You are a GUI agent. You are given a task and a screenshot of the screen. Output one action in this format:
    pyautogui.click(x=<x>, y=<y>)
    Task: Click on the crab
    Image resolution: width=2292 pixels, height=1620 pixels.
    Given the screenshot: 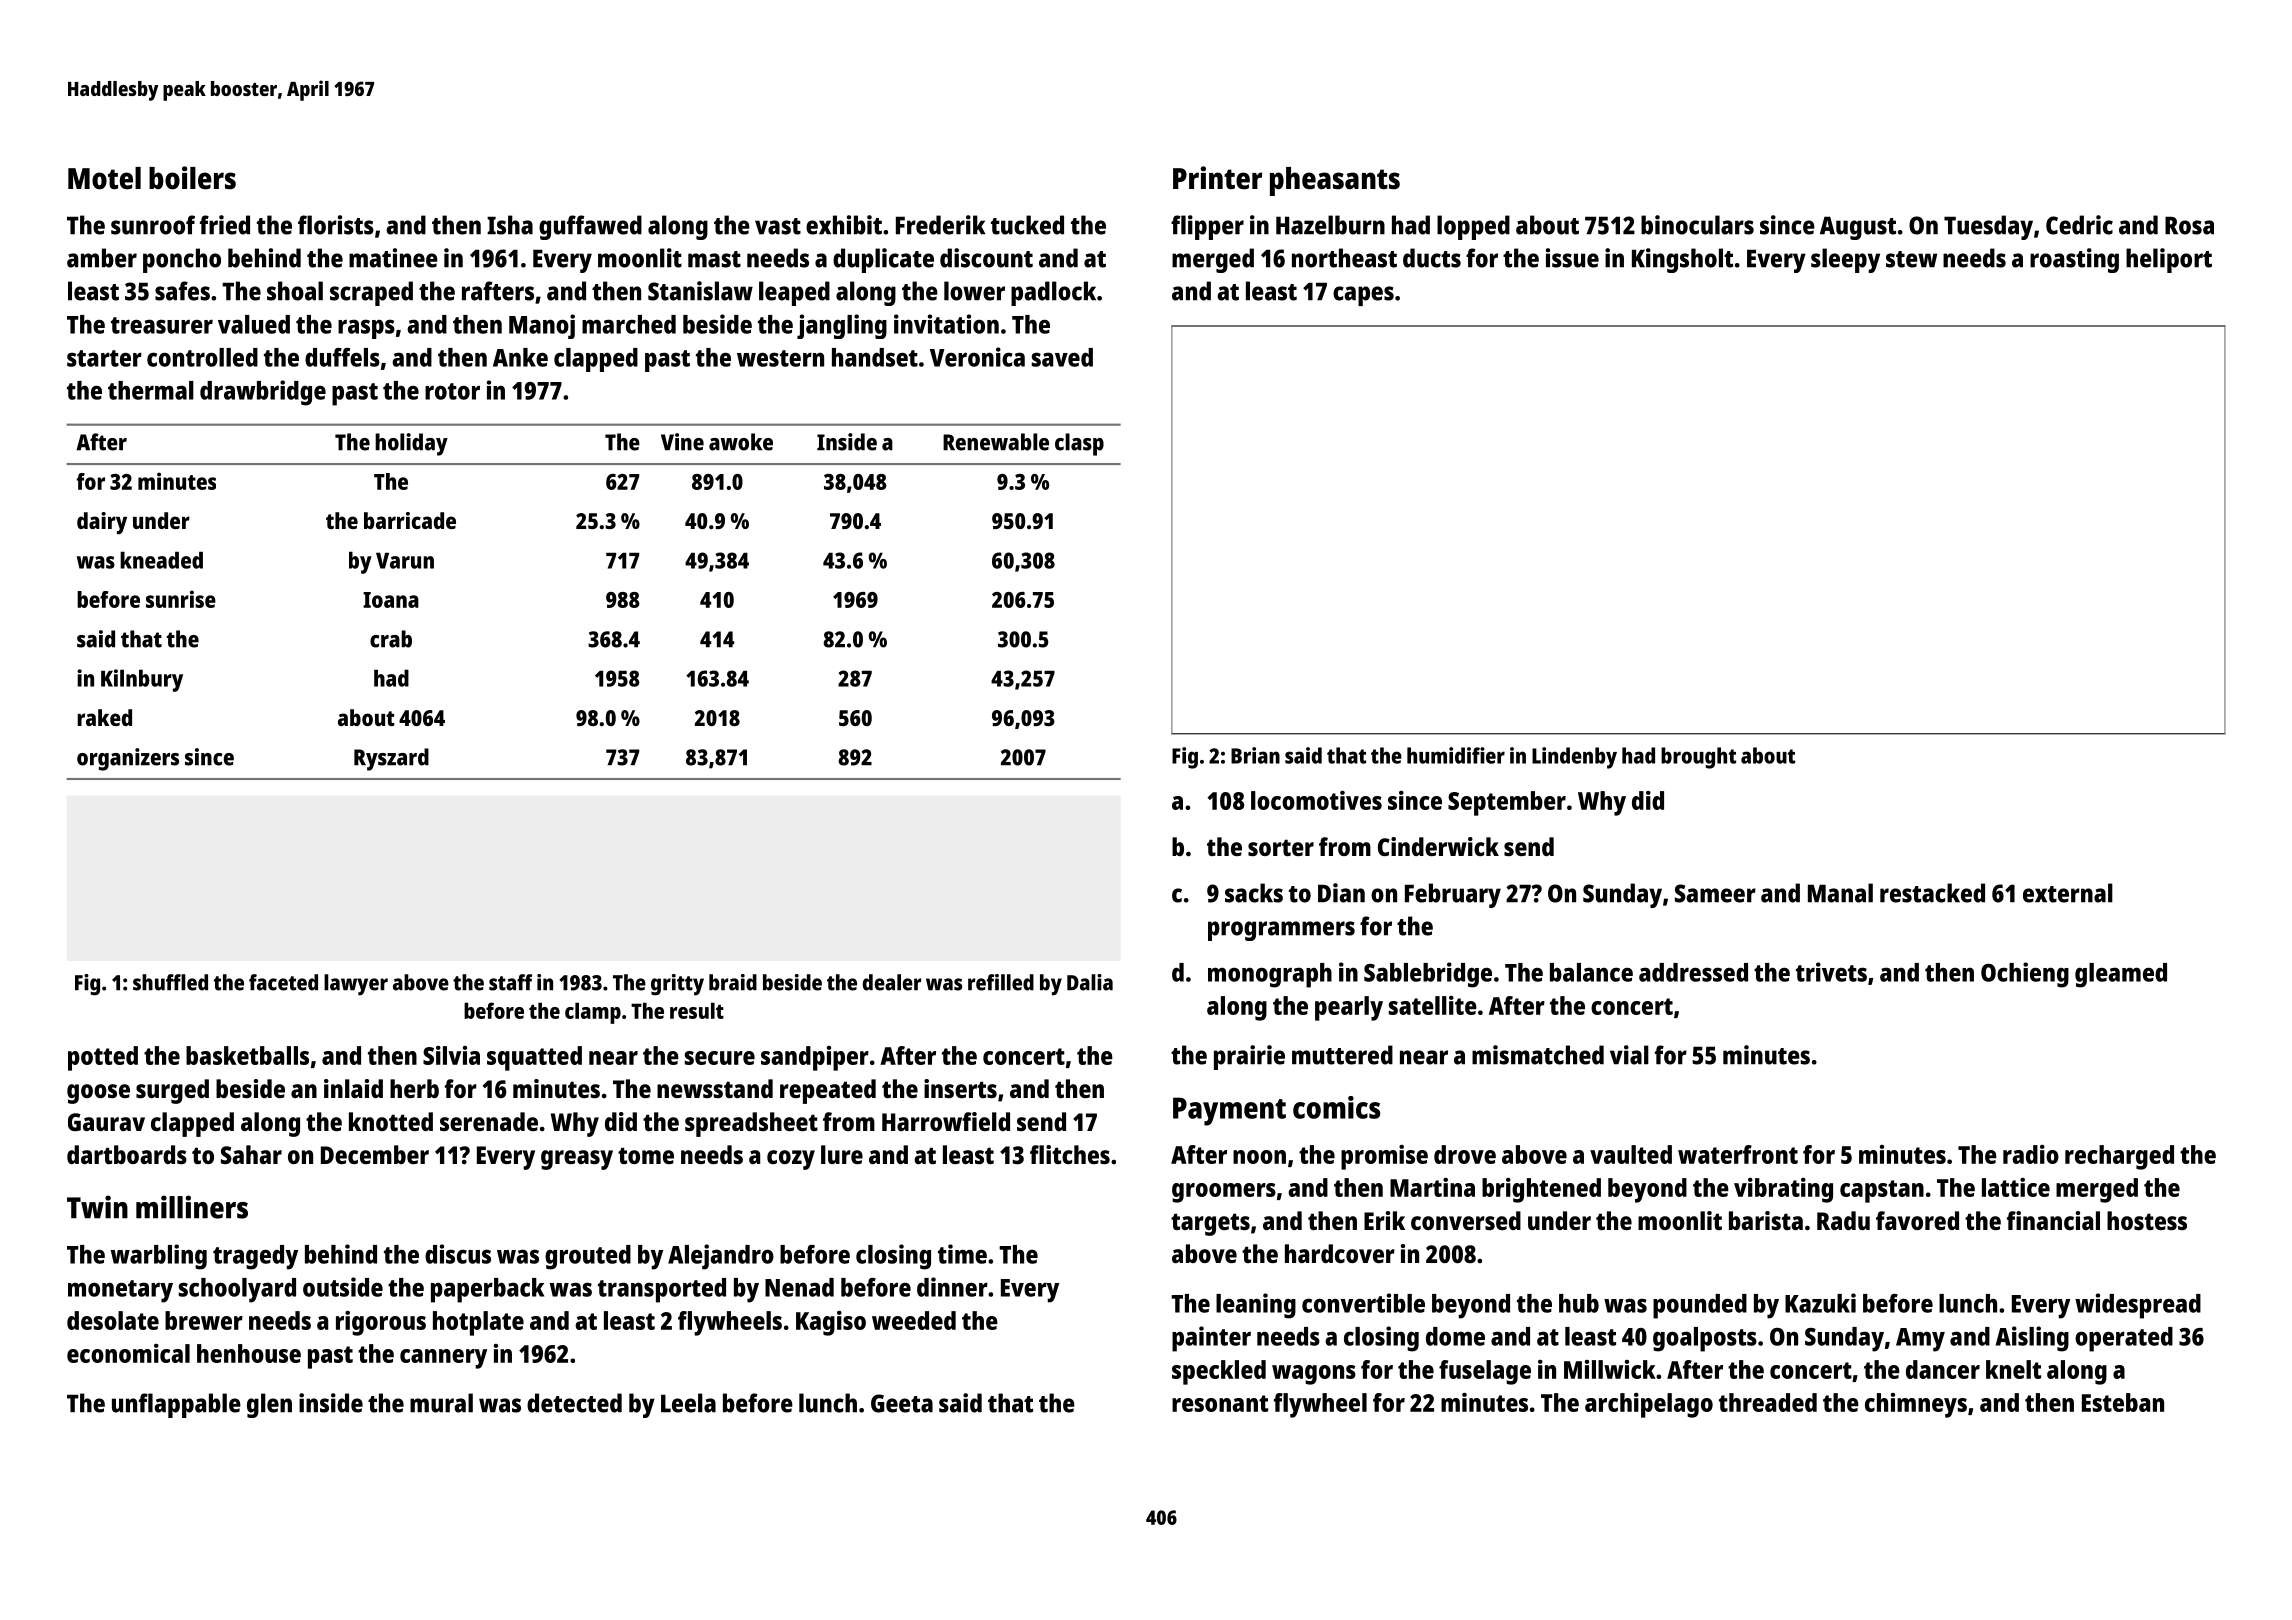 What is the action you would take?
    pyautogui.click(x=391, y=639)
